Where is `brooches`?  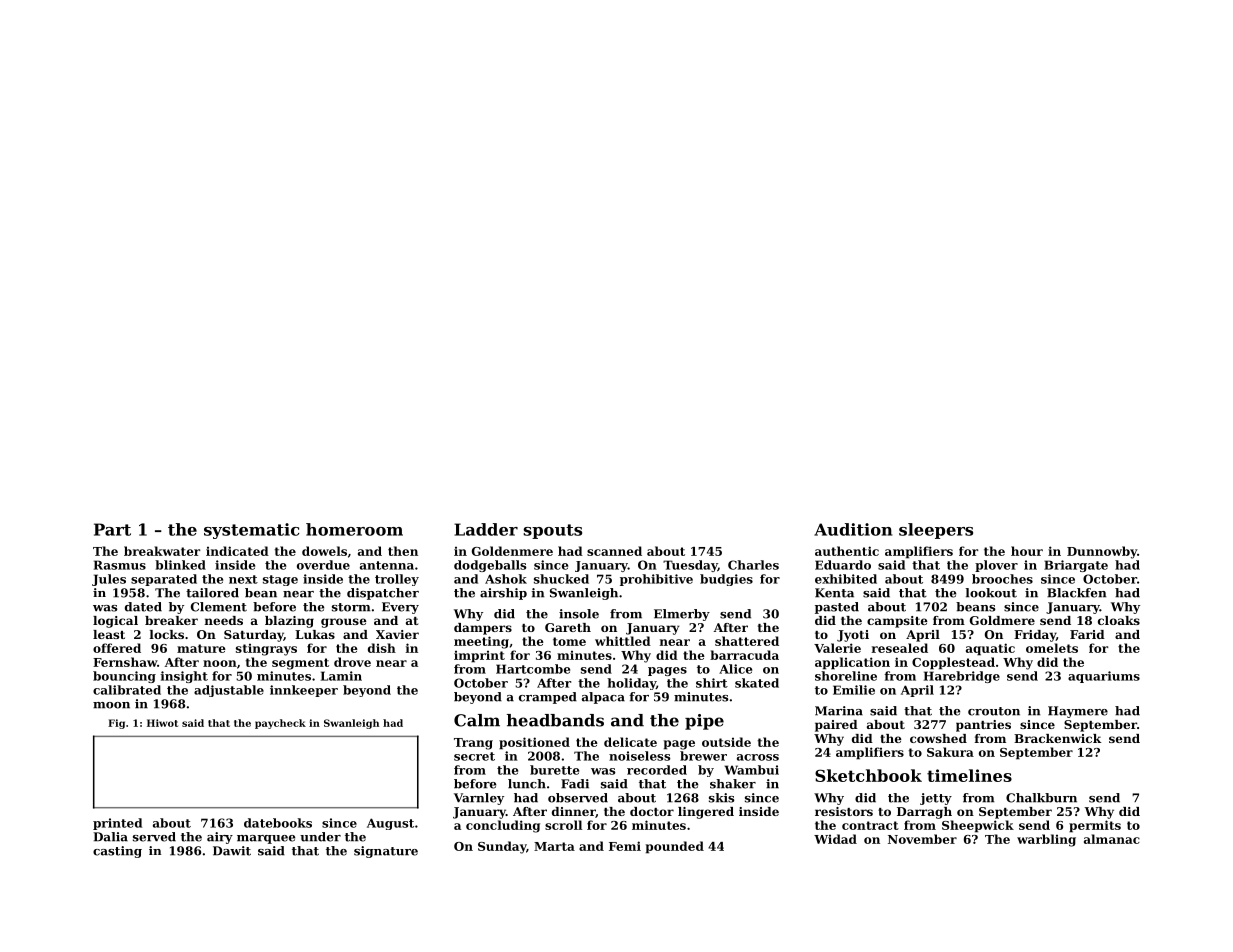
brooches is located at coordinates (1002, 579).
